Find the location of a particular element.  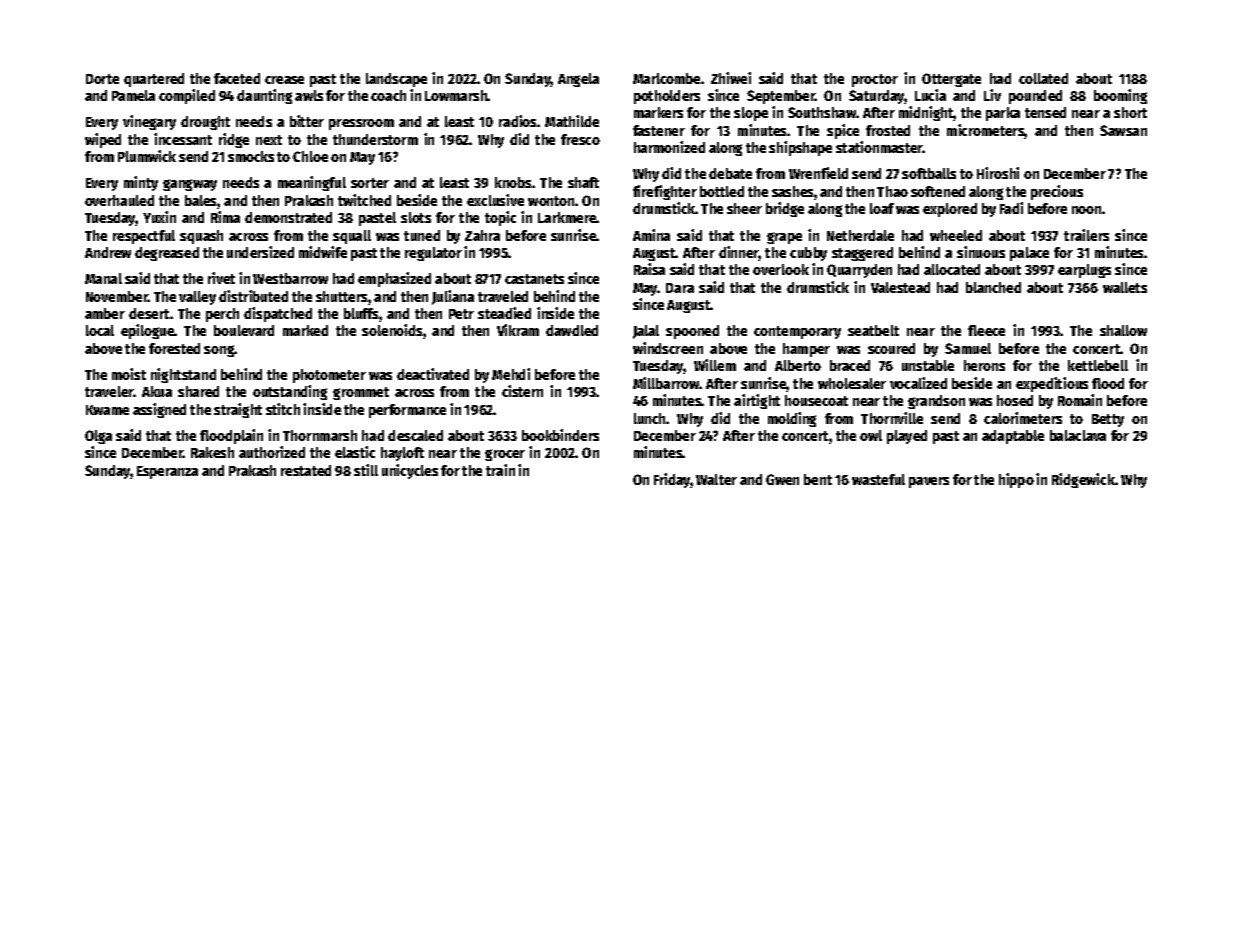

Dara is located at coordinates (680, 288).
